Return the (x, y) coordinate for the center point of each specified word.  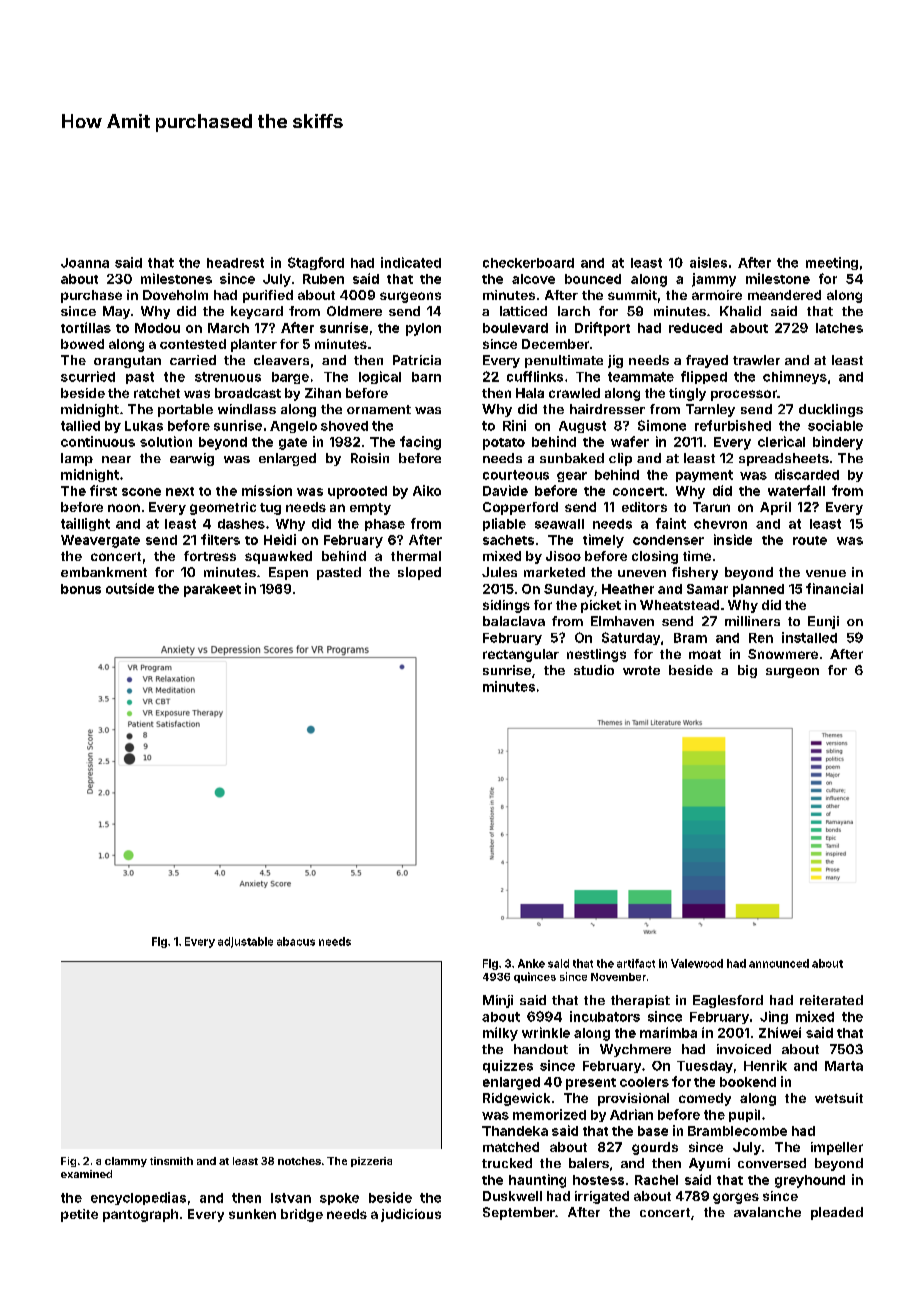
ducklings (831, 410)
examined (86, 1174)
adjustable (245, 942)
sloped (419, 573)
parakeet (212, 590)
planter (254, 345)
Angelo (293, 427)
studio (594, 670)
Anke (531, 963)
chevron (720, 524)
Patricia (417, 360)
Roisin (370, 458)
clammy (126, 1162)
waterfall (796, 490)
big (747, 671)
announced (779, 963)
